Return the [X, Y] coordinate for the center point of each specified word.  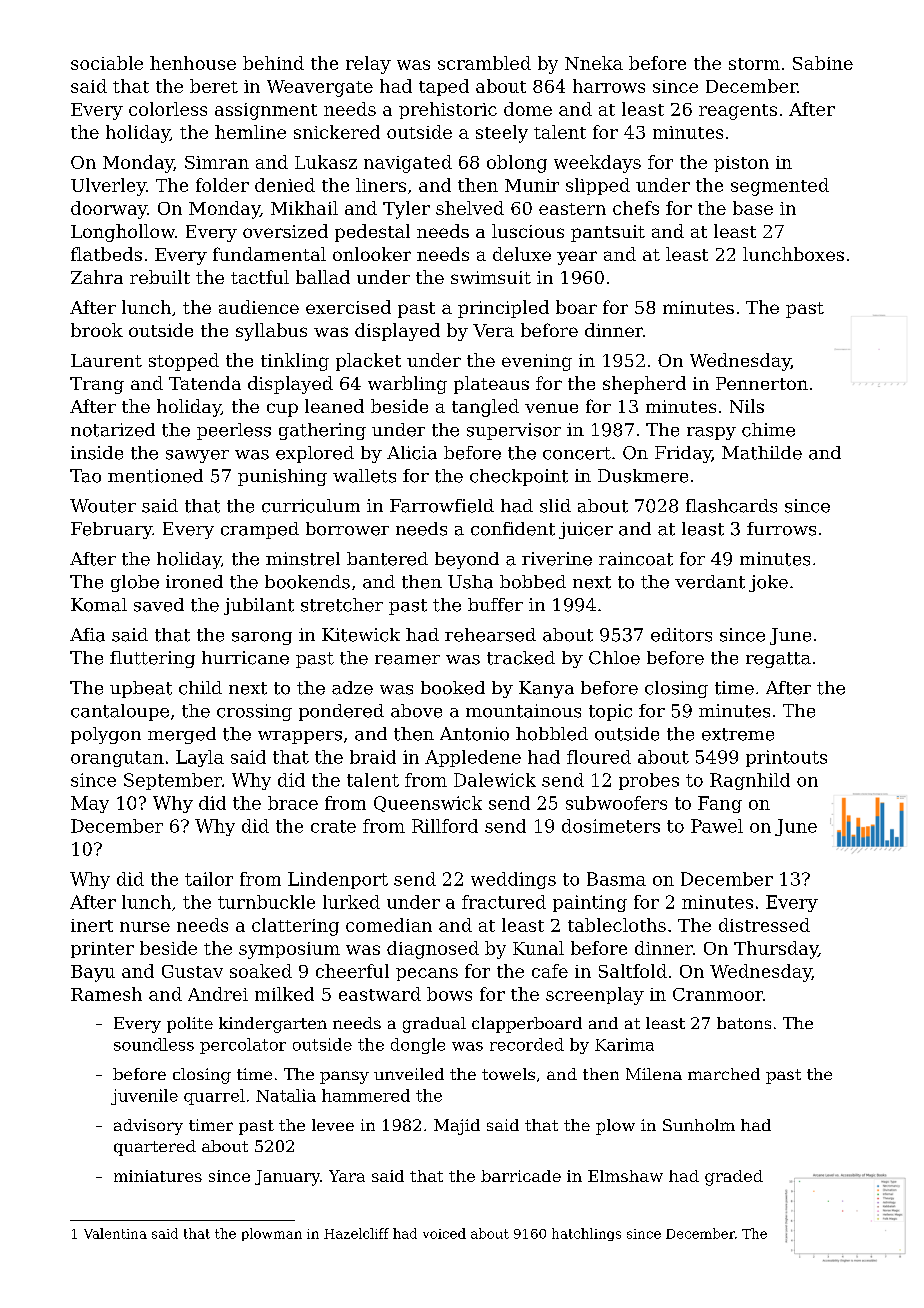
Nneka [594, 63]
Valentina [115, 1233]
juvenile [144, 1097]
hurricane [245, 658]
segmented [780, 187]
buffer [495, 605]
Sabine [823, 63]
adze [352, 688]
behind [273, 63]
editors [681, 635]
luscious [528, 231]
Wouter [103, 506]
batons [744, 1023]
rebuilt [160, 277]
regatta [778, 660]
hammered [366, 1095]
